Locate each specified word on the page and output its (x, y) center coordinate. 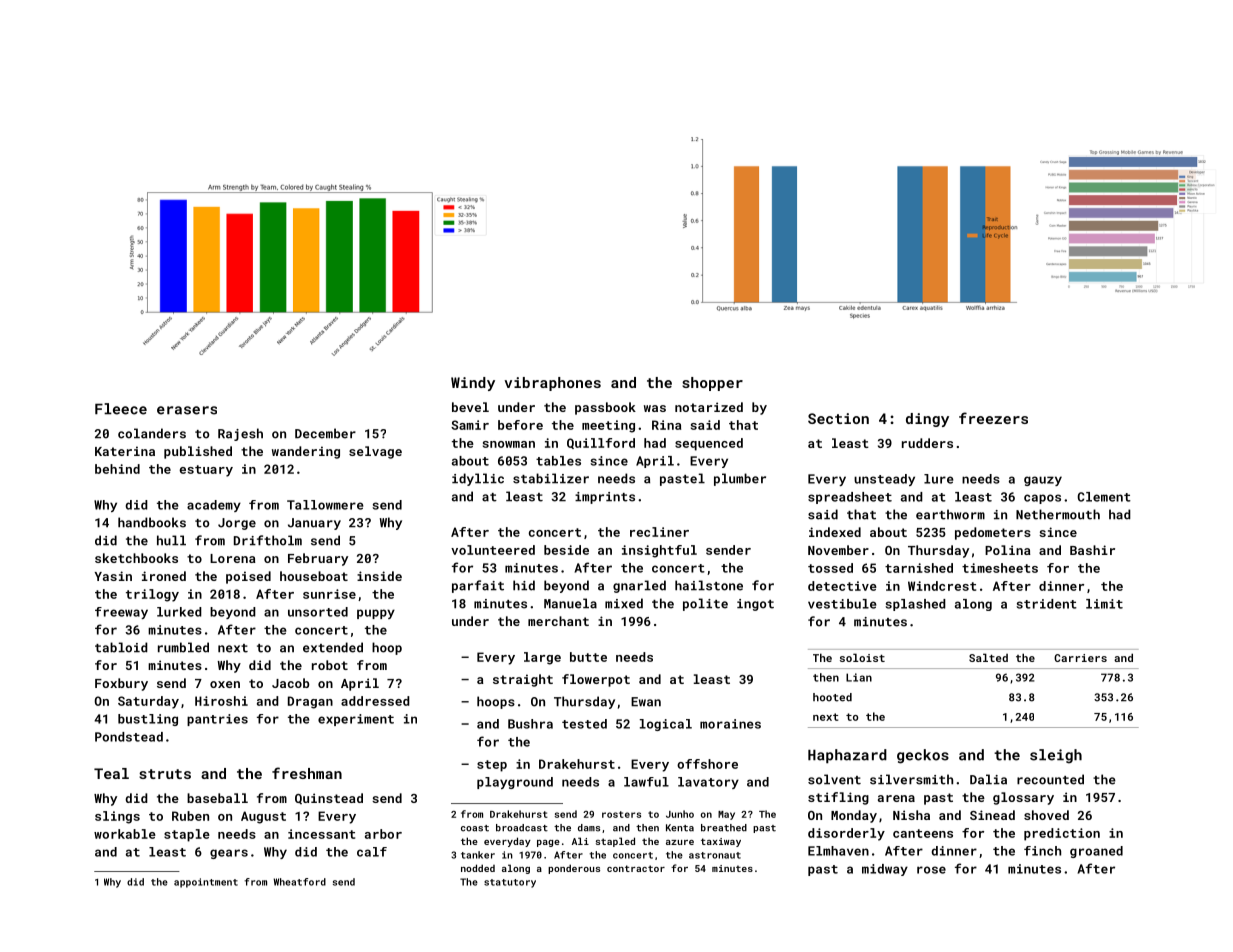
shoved (1046, 815)
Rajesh (240, 434)
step (492, 766)
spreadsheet (850, 498)
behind (117, 469)
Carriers (1080, 658)
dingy (927, 420)
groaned (1096, 852)
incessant (321, 834)
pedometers (993, 533)
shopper (712, 384)
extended (333, 647)
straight (523, 680)
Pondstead (129, 737)
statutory (510, 883)
